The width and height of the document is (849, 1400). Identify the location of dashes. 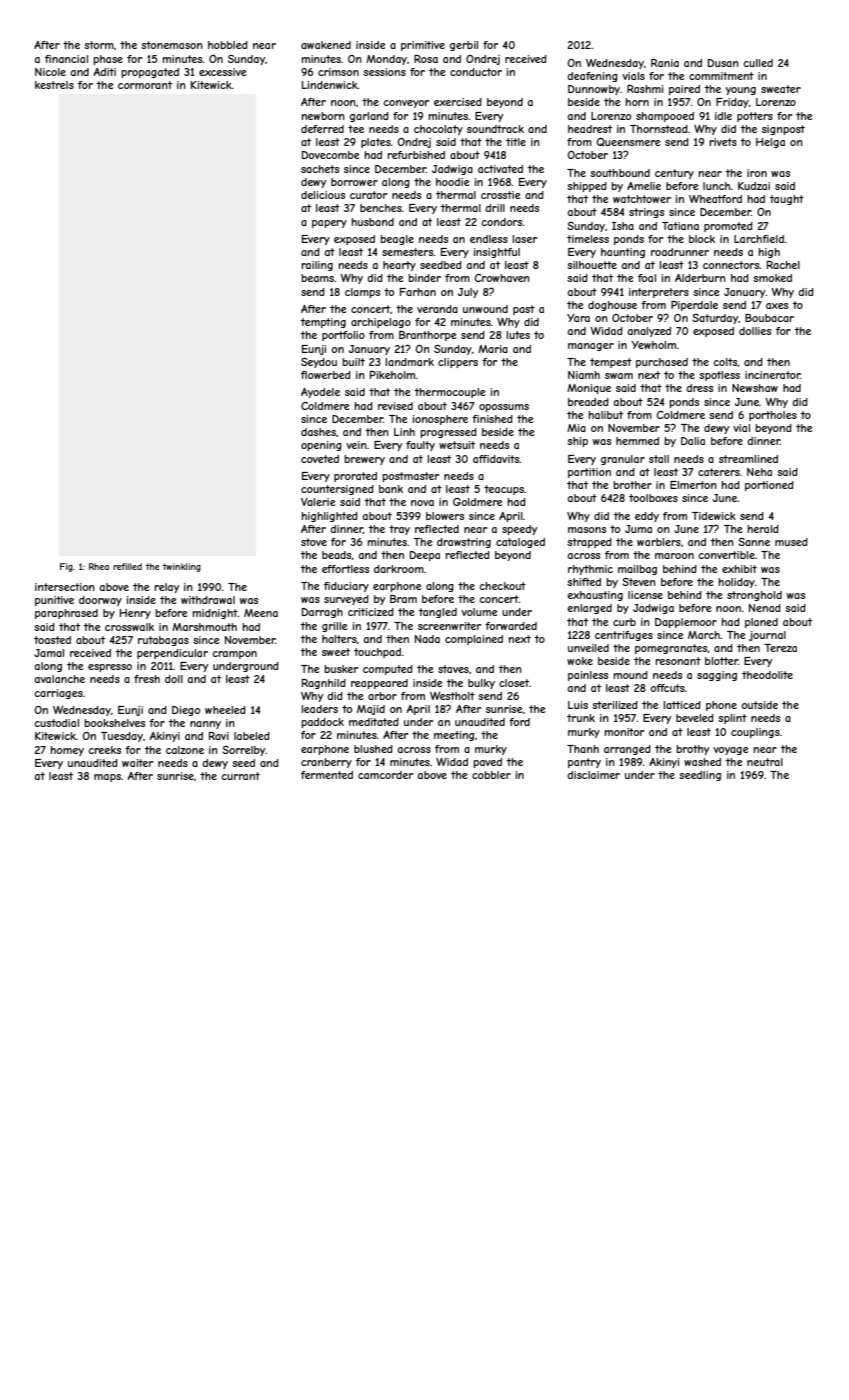
(318, 432).
